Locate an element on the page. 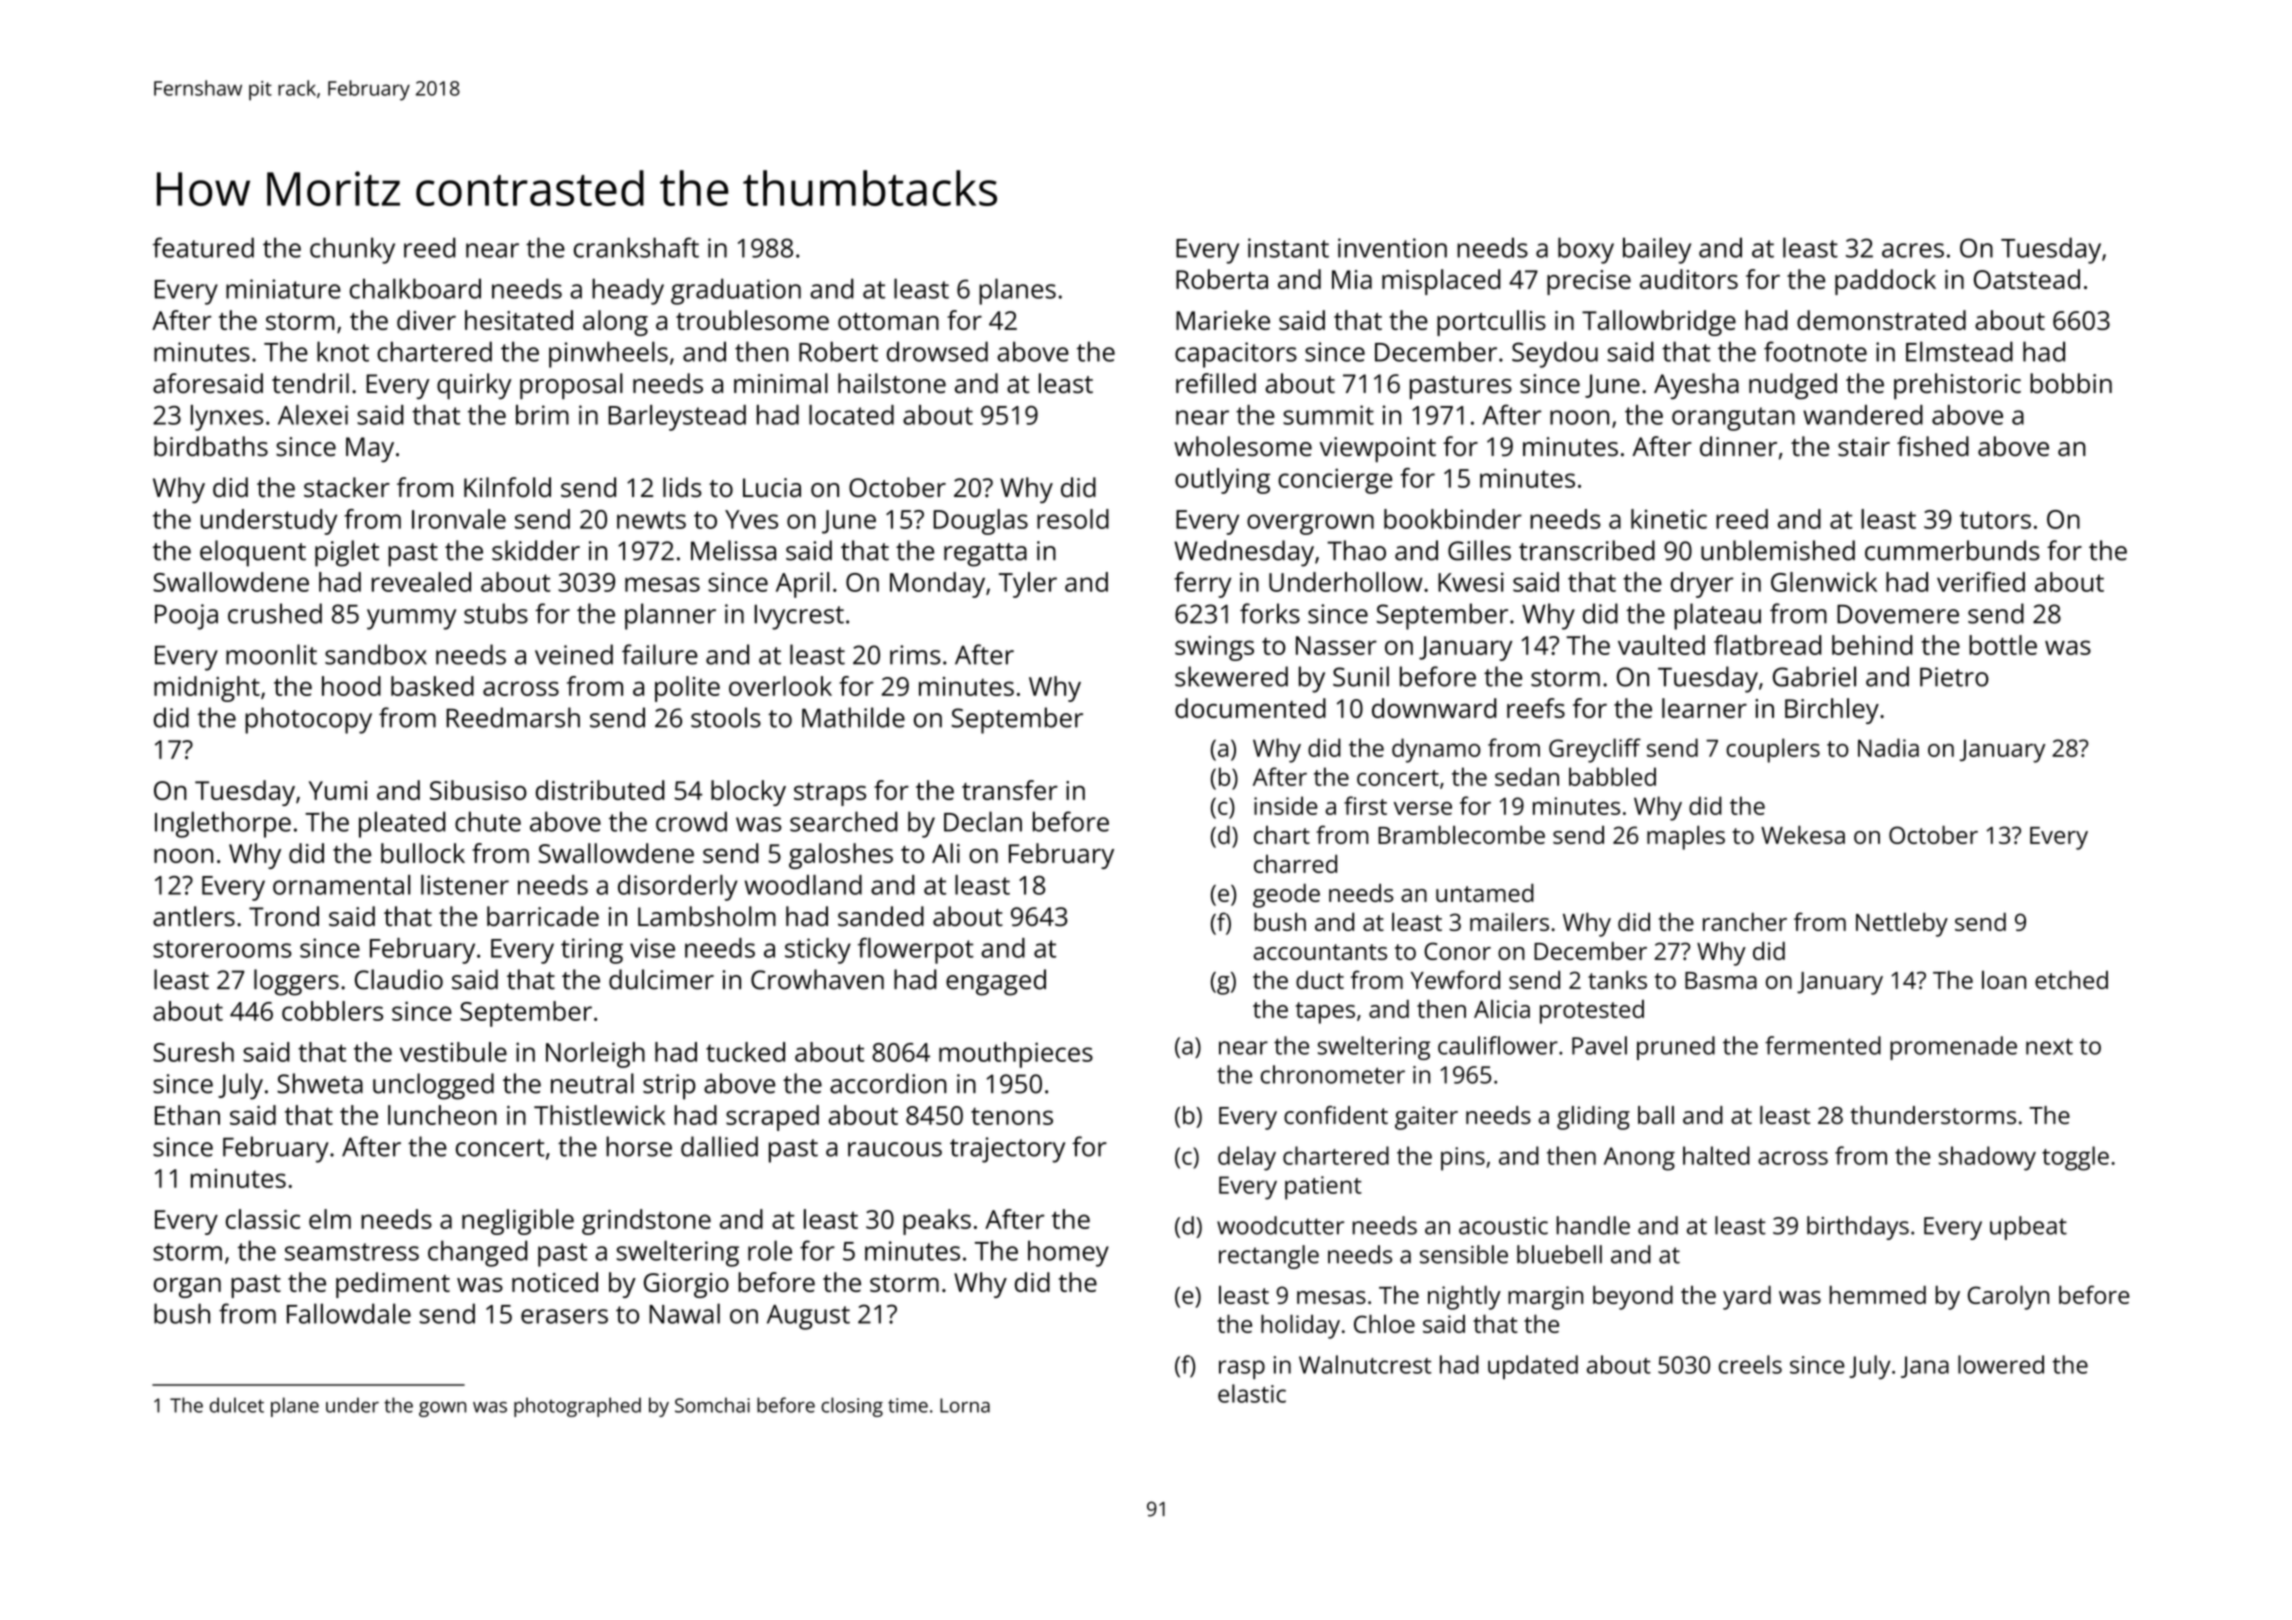  Inglethorpe is located at coordinates (223, 824).
